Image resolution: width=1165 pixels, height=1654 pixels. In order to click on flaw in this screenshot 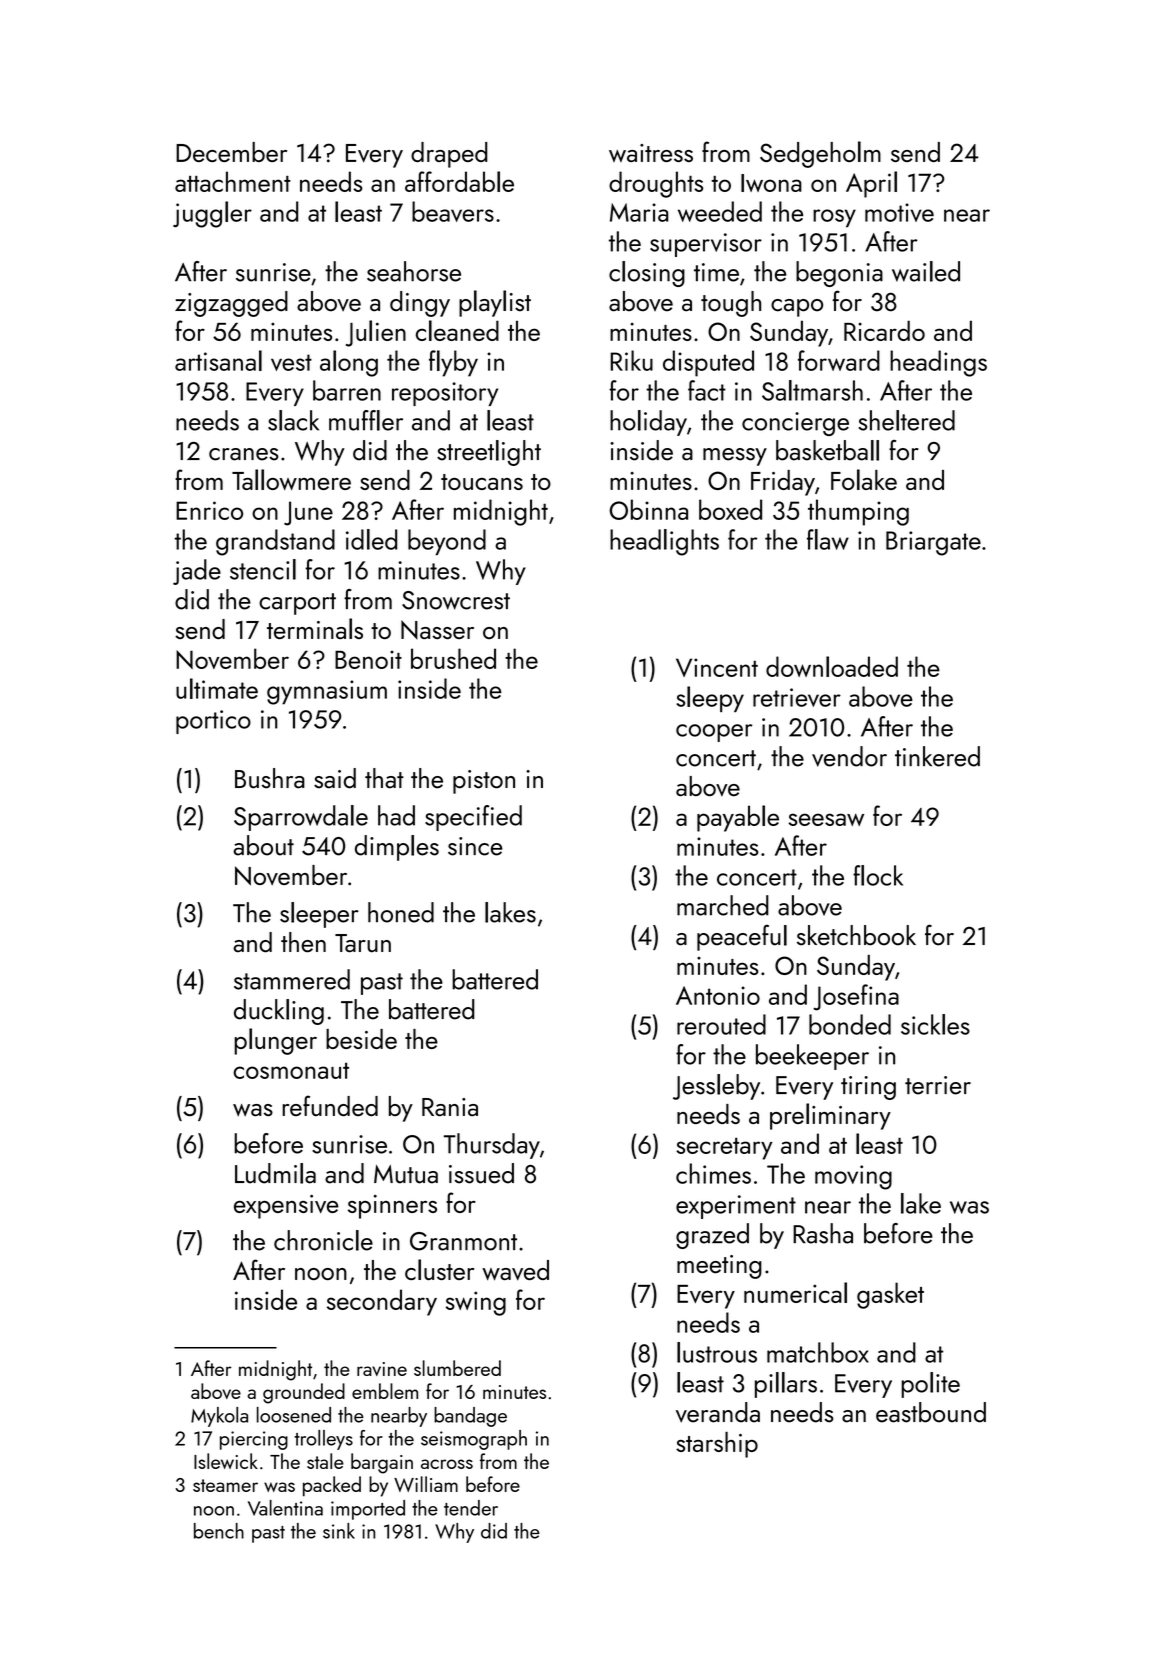, I will do `click(828, 539)`.
